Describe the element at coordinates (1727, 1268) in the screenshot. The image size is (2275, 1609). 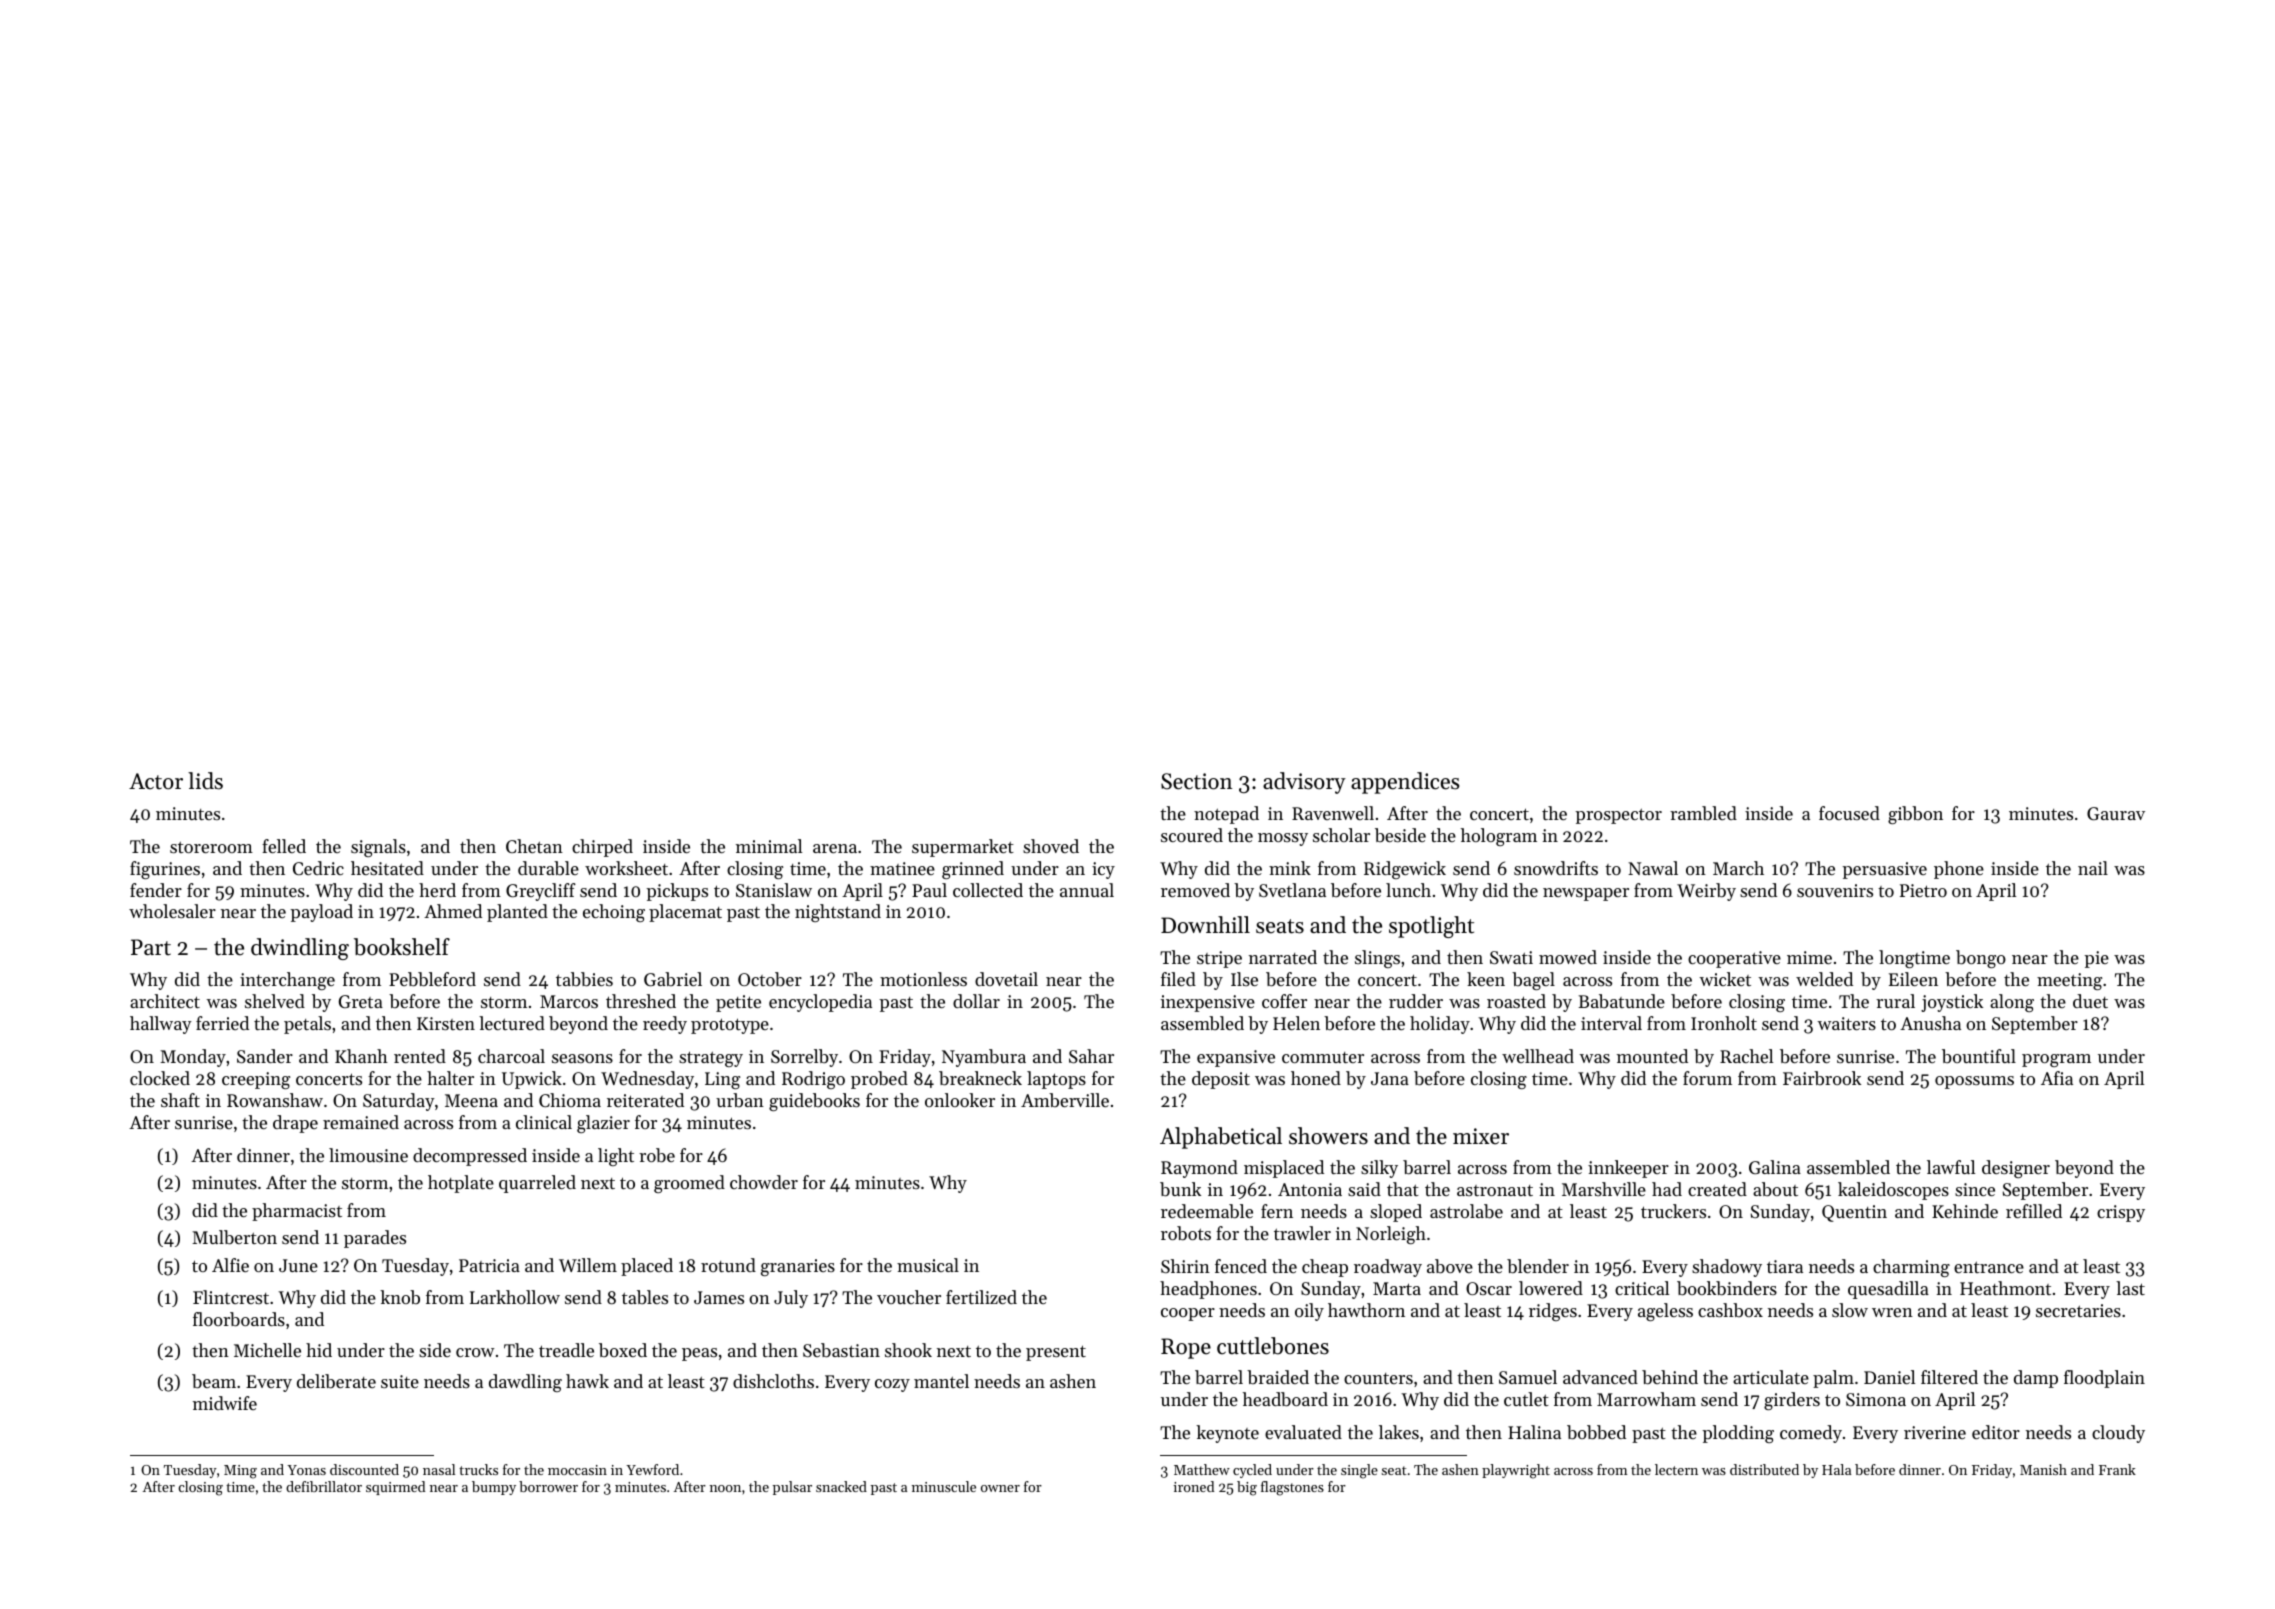
I see `shadowy` at that location.
